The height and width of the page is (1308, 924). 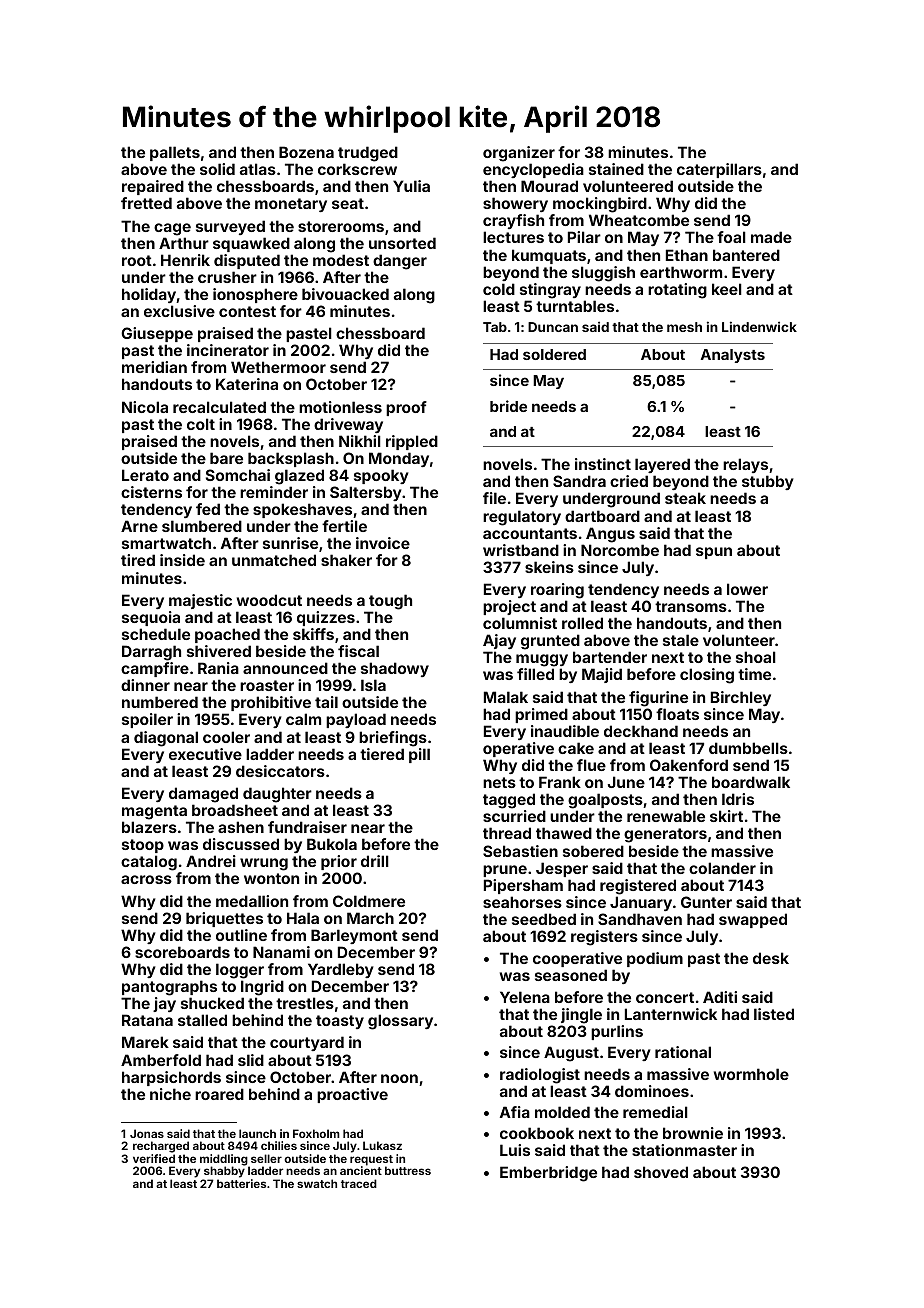 What do you see at coordinates (326, 618) in the page?
I see `quizzes` at bounding box center [326, 618].
